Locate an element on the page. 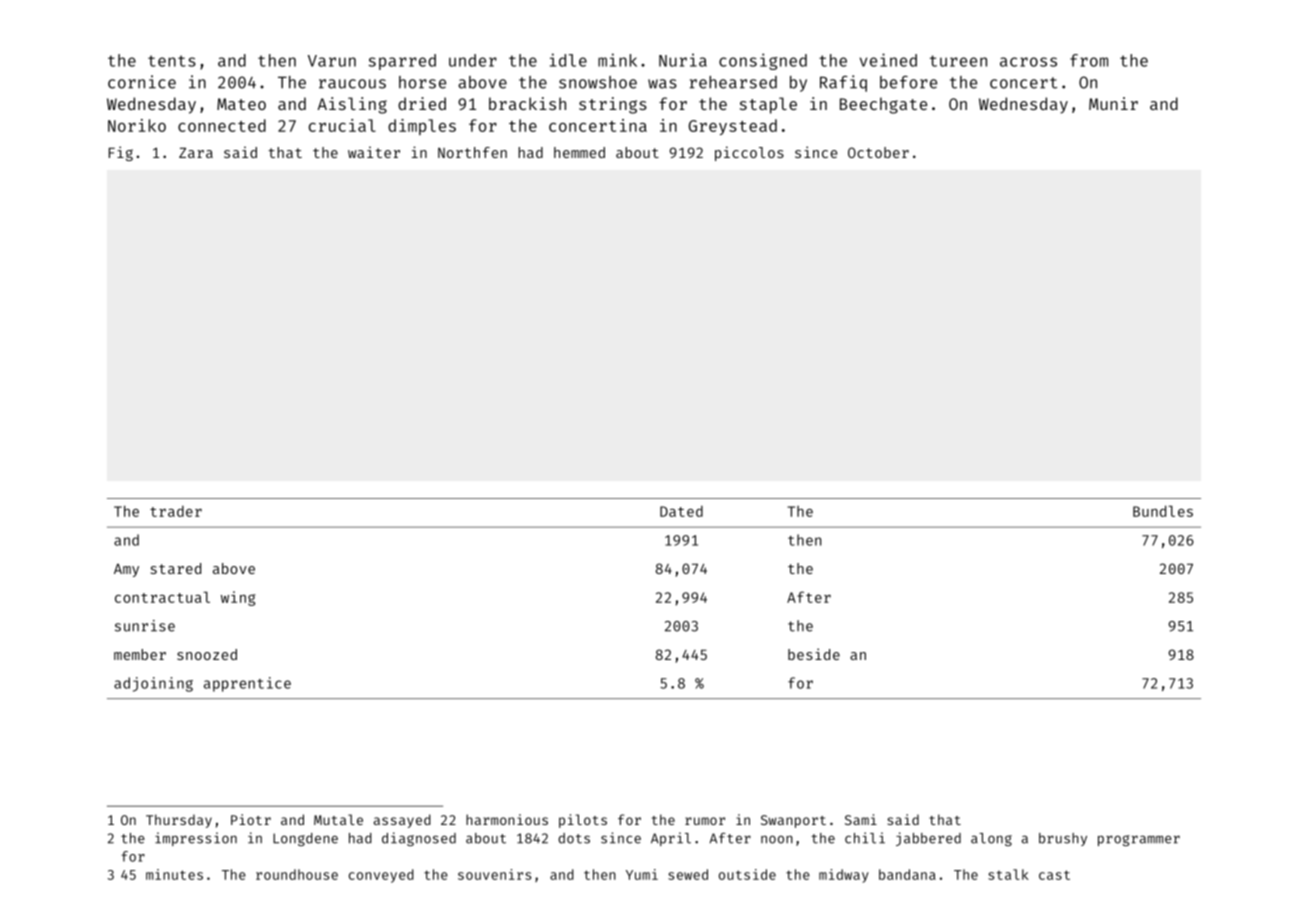 This page has height=924, width=1308. Dated is located at coordinates (681, 511).
